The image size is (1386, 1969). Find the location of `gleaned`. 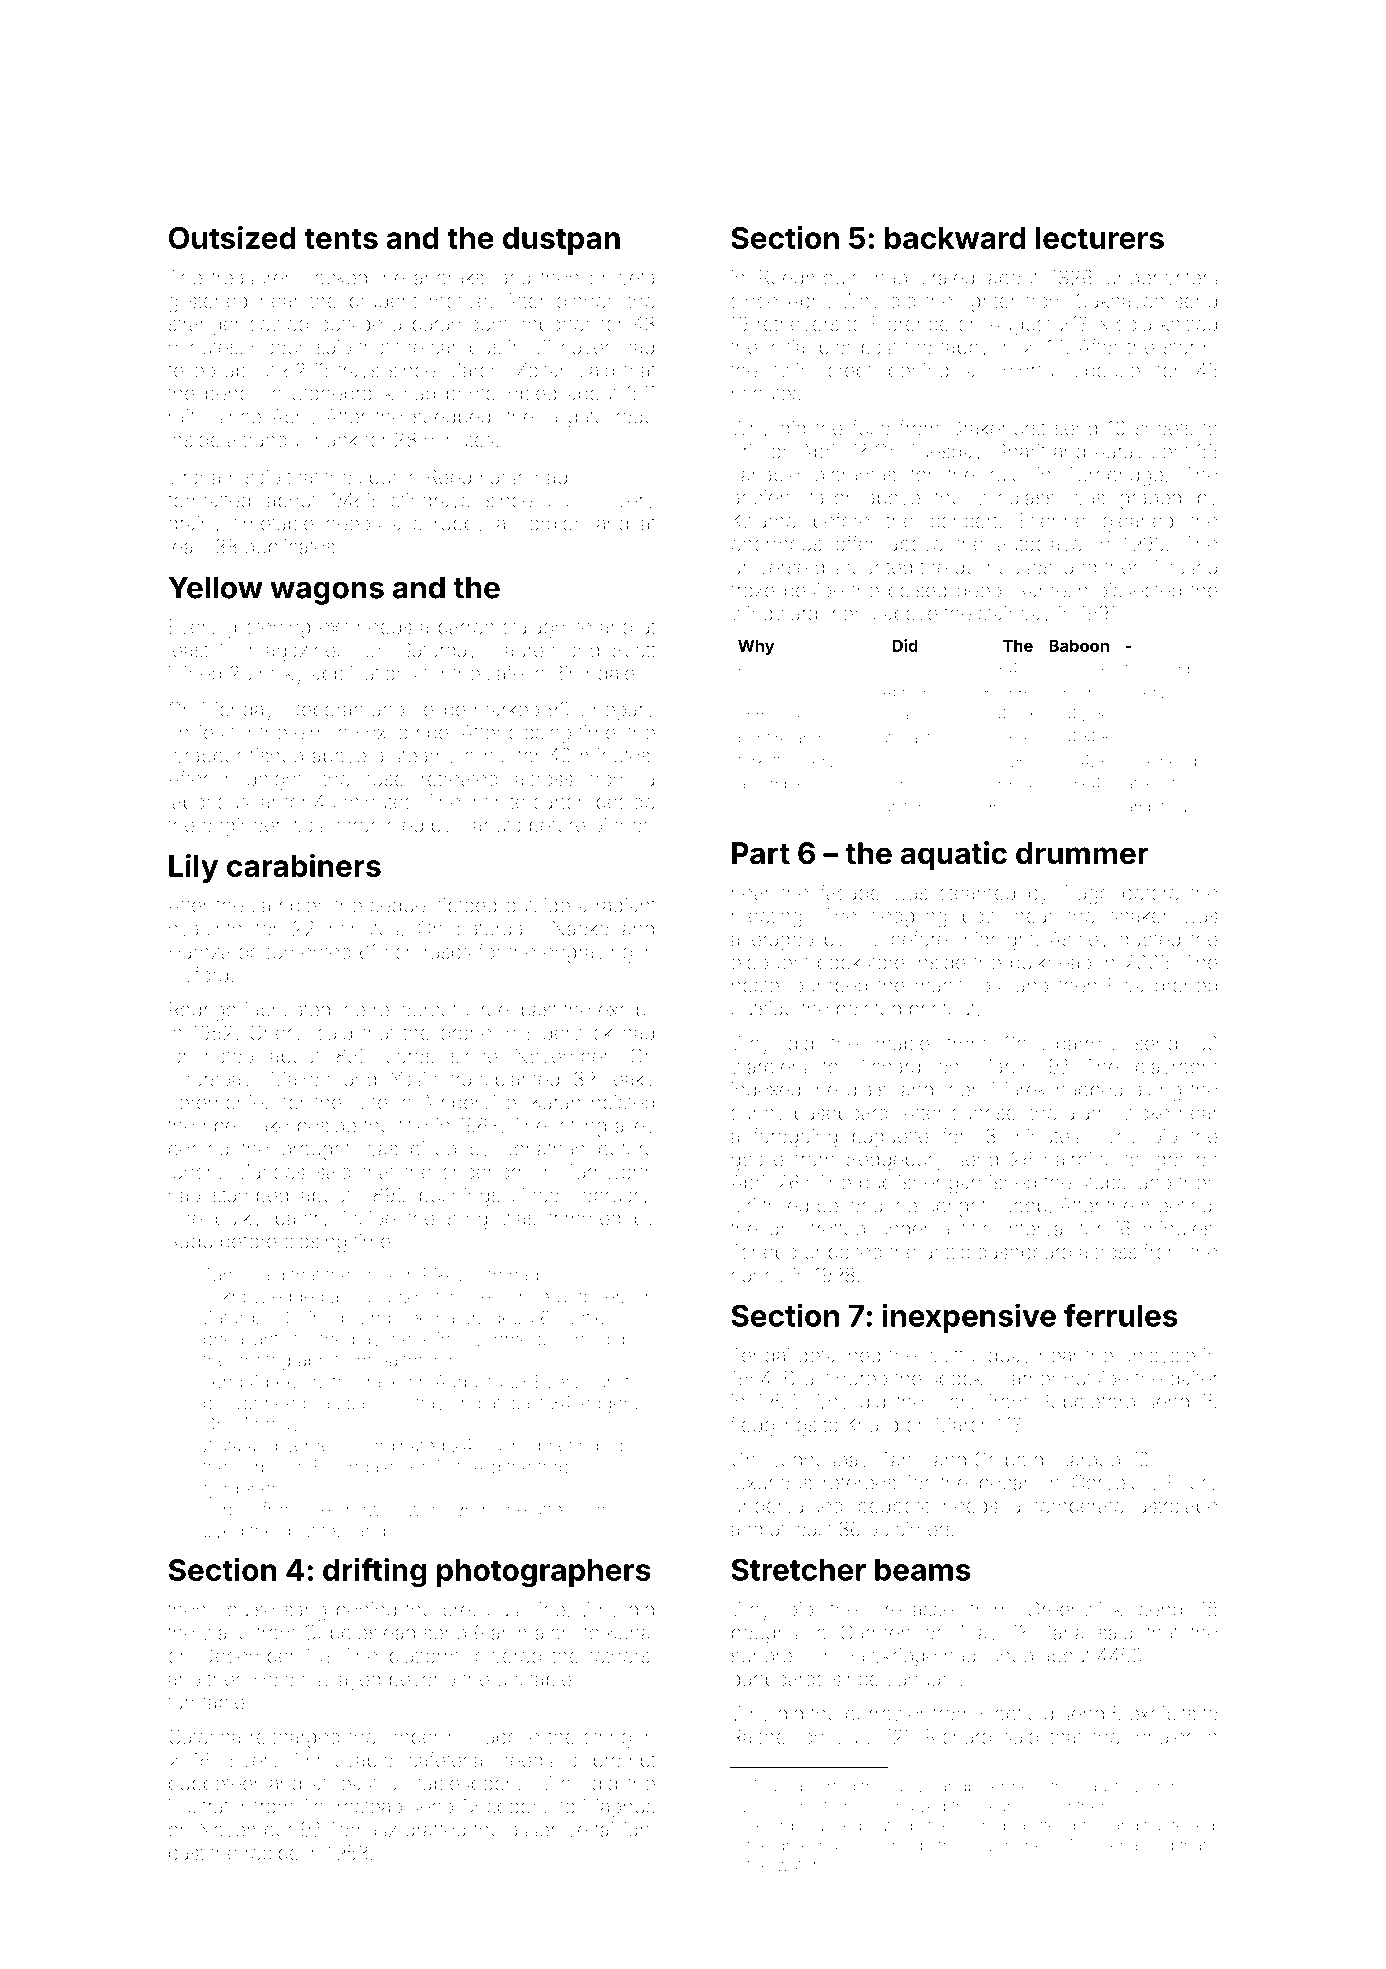

gleaned is located at coordinates (1138, 523).
